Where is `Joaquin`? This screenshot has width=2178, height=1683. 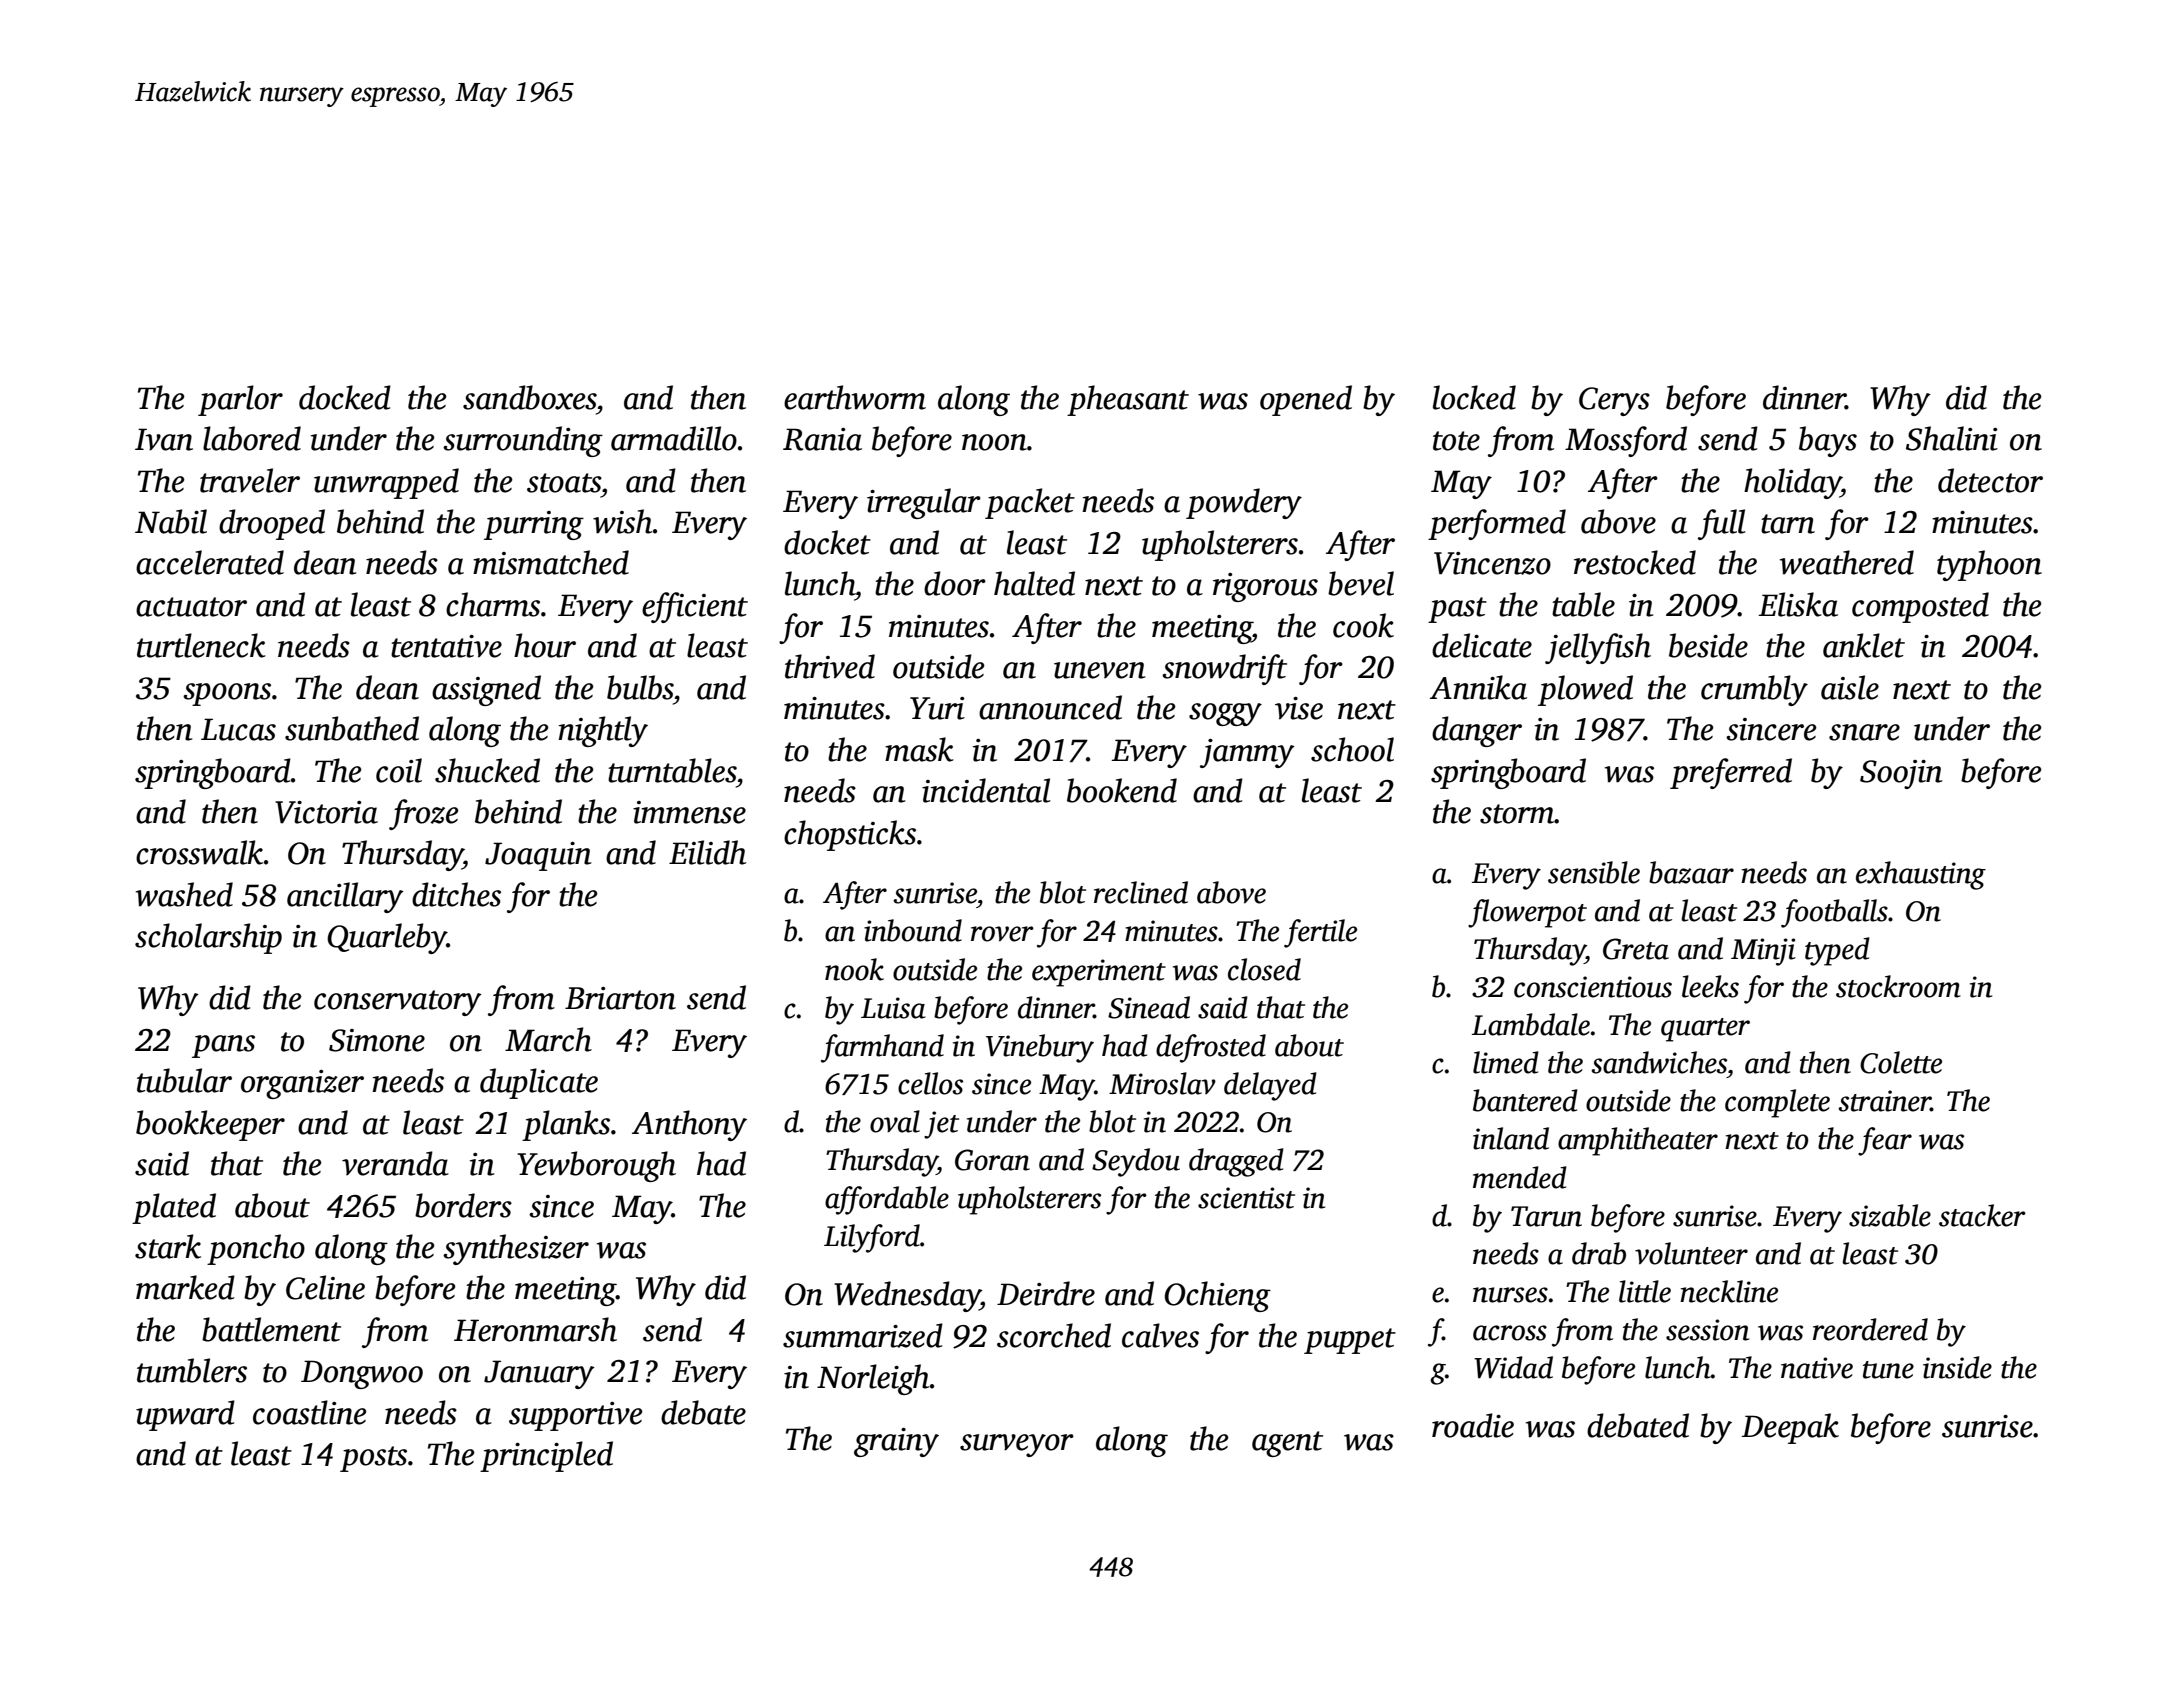
Joaquin is located at coordinates (538, 856).
